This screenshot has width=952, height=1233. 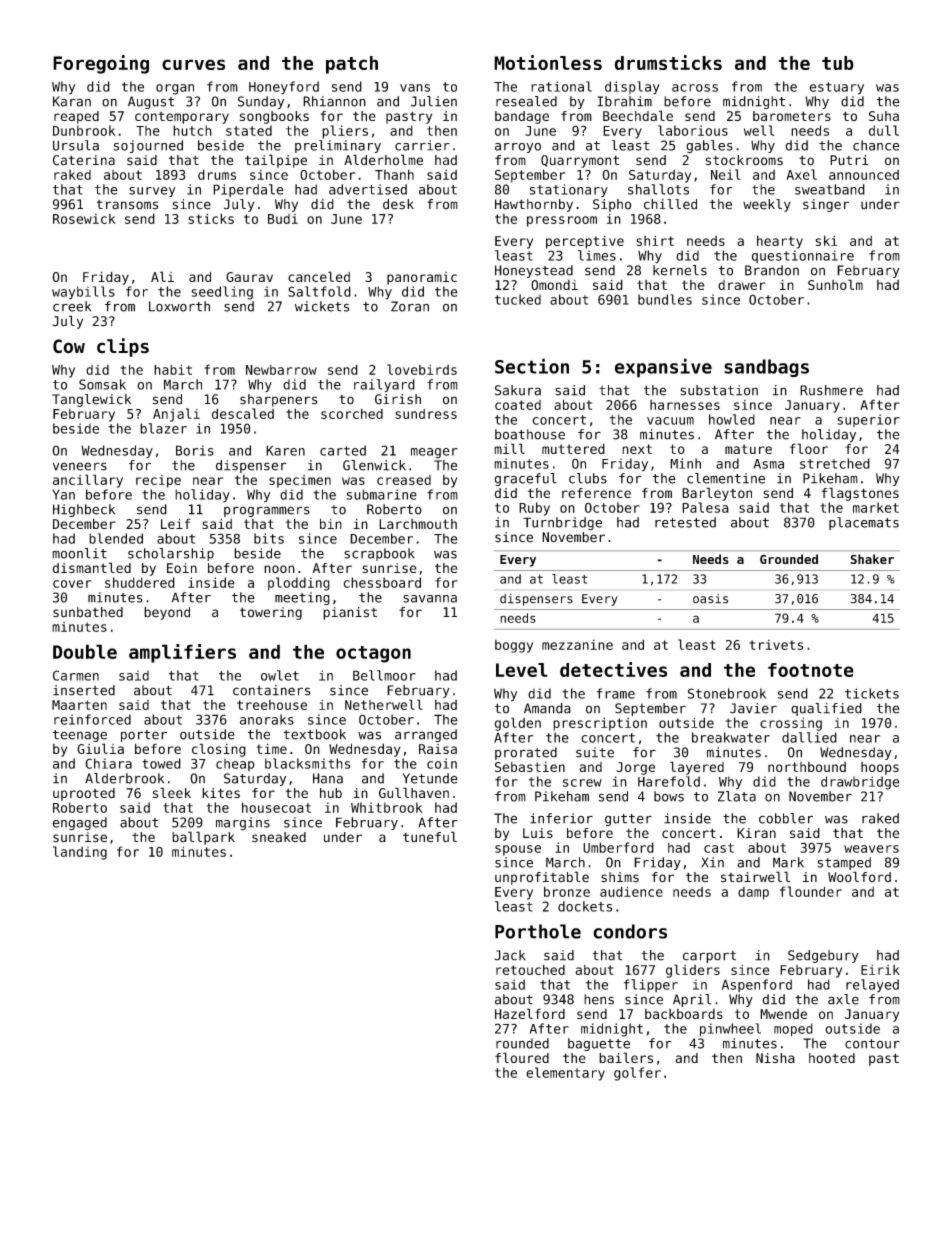 I want to click on seedling, so click(x=222, y=293).
